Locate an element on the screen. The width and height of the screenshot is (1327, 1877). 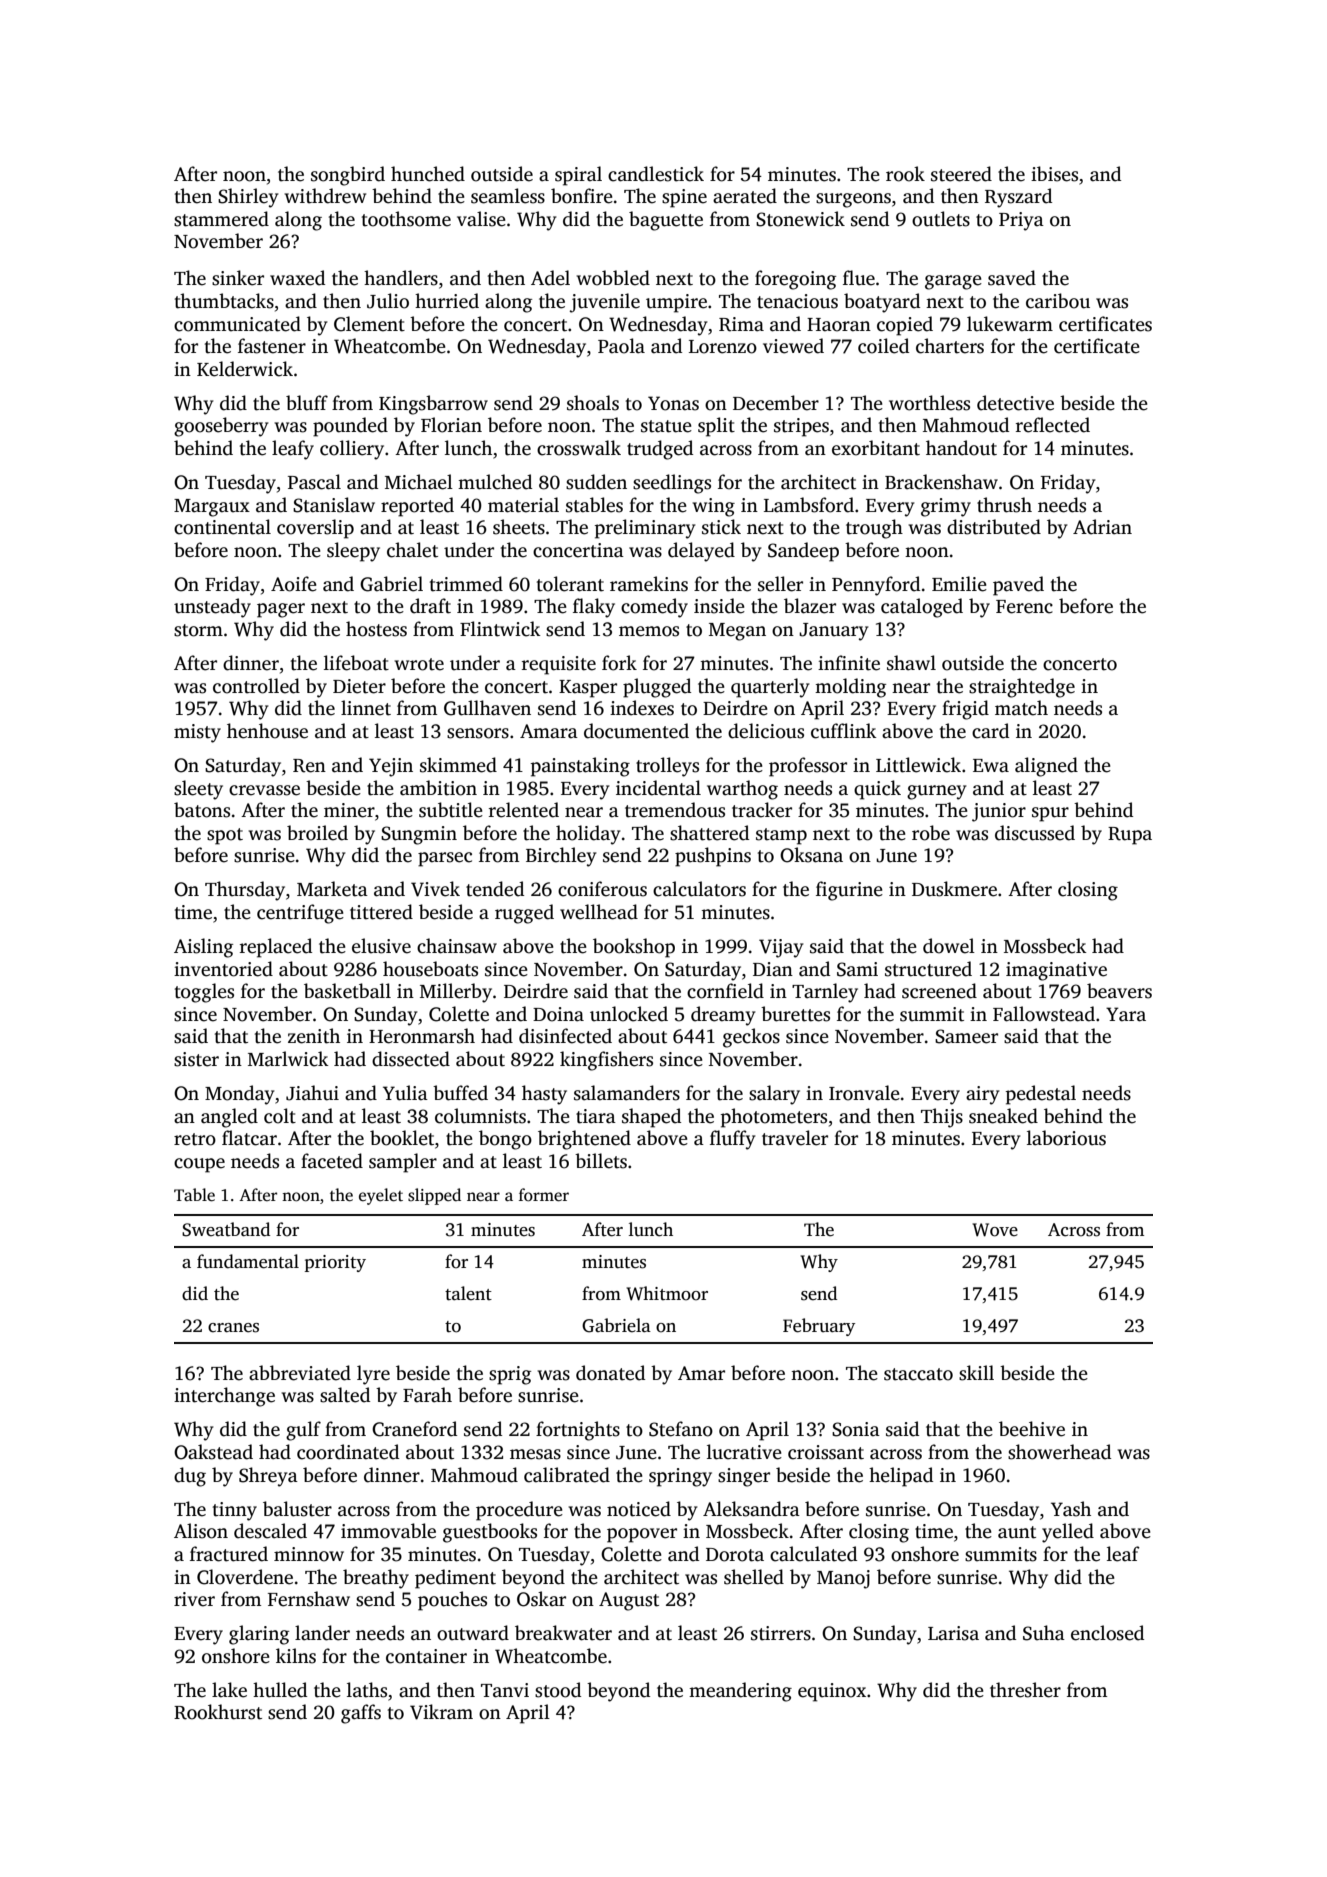
lake is located at coordinates (229, 1690).
